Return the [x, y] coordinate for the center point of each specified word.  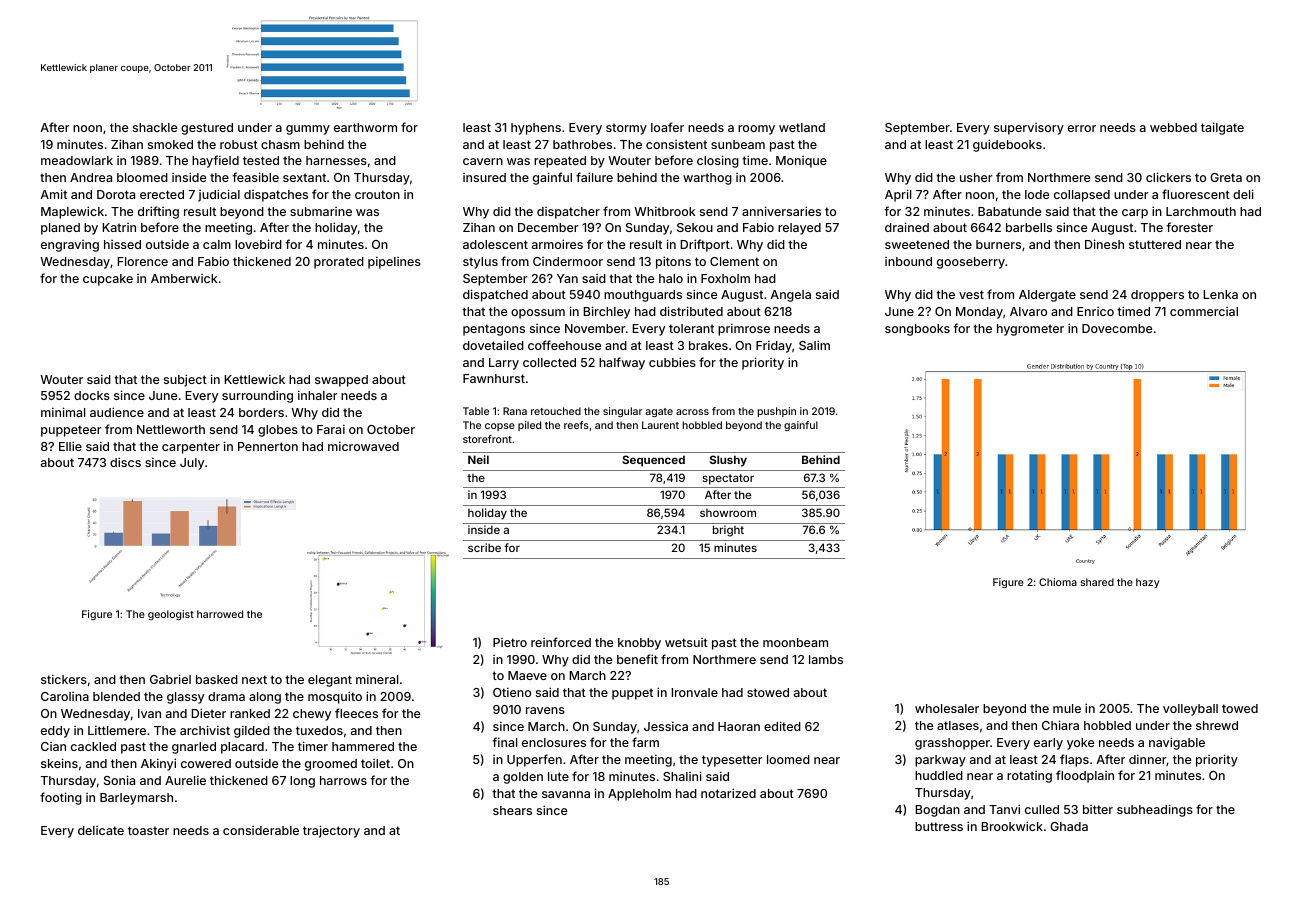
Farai [331, 429]
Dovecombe [1117, 328]
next [254, 679]
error [1082, 128]
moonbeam [795, 642]
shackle [155, 127]
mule [1067, 708]
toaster [148, 830]
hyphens [536, 129]
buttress [939, 826]
